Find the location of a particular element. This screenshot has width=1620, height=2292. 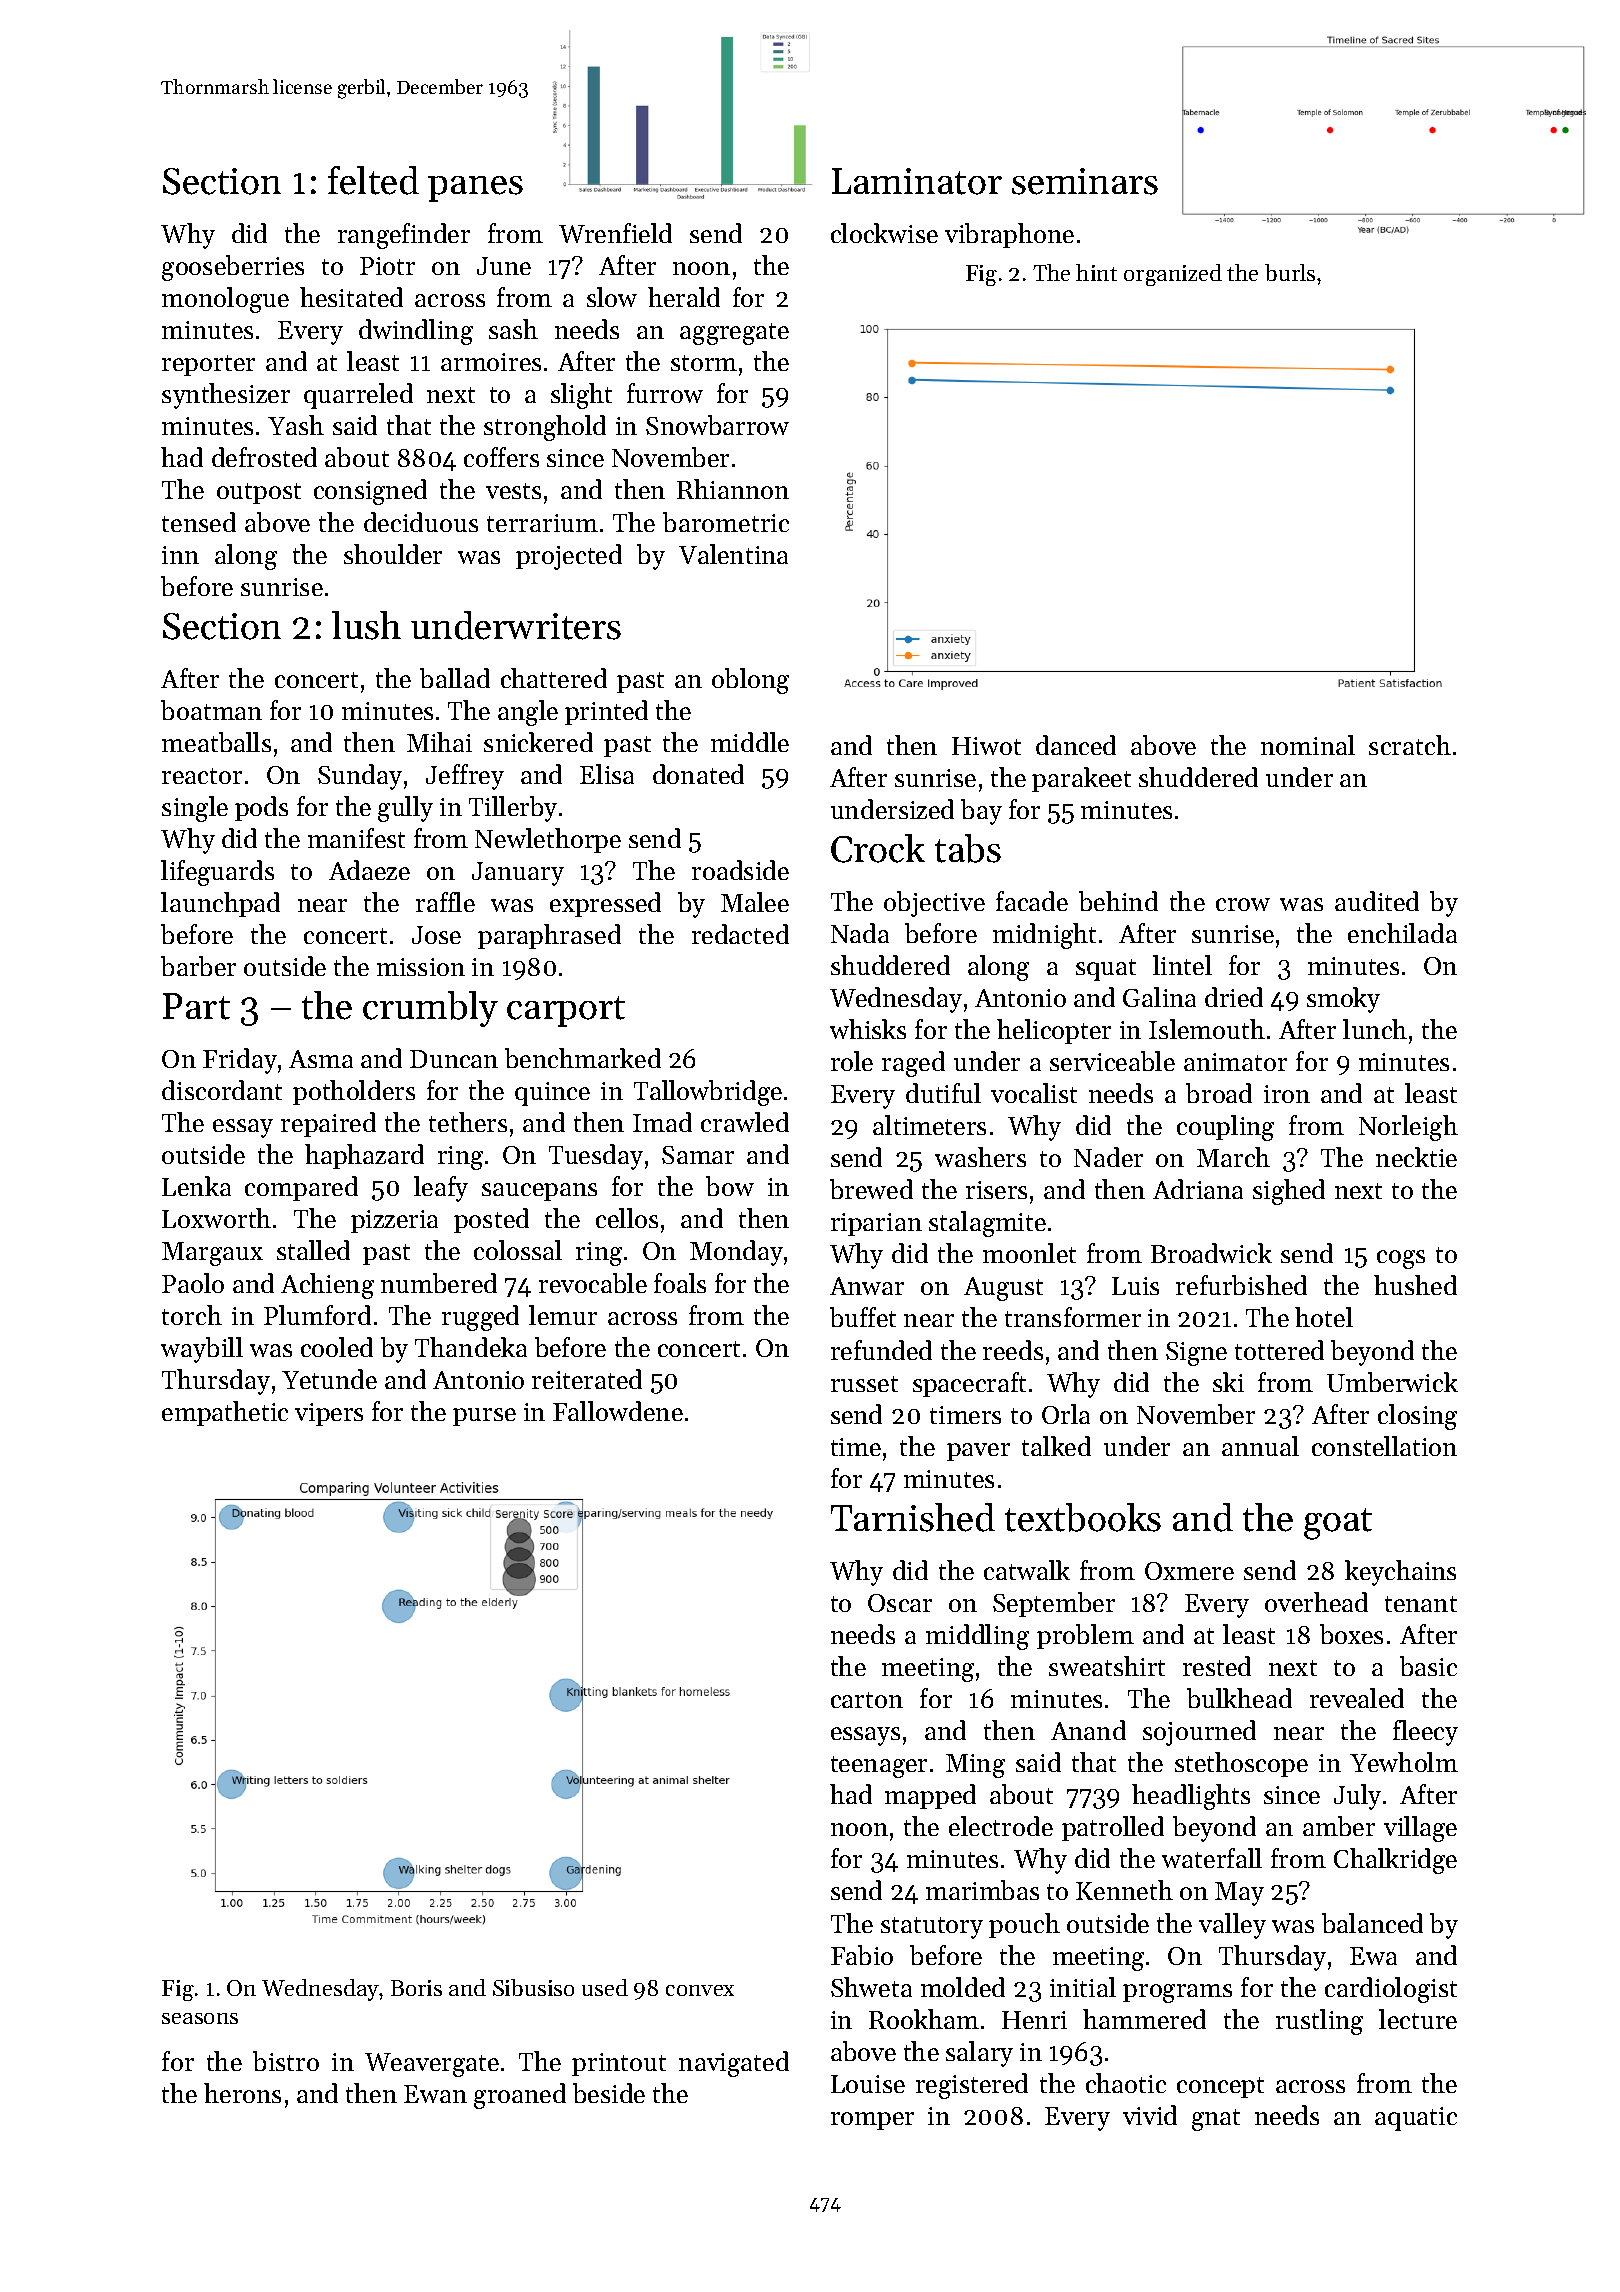

Boris is located at coordinates (416, 1988).
